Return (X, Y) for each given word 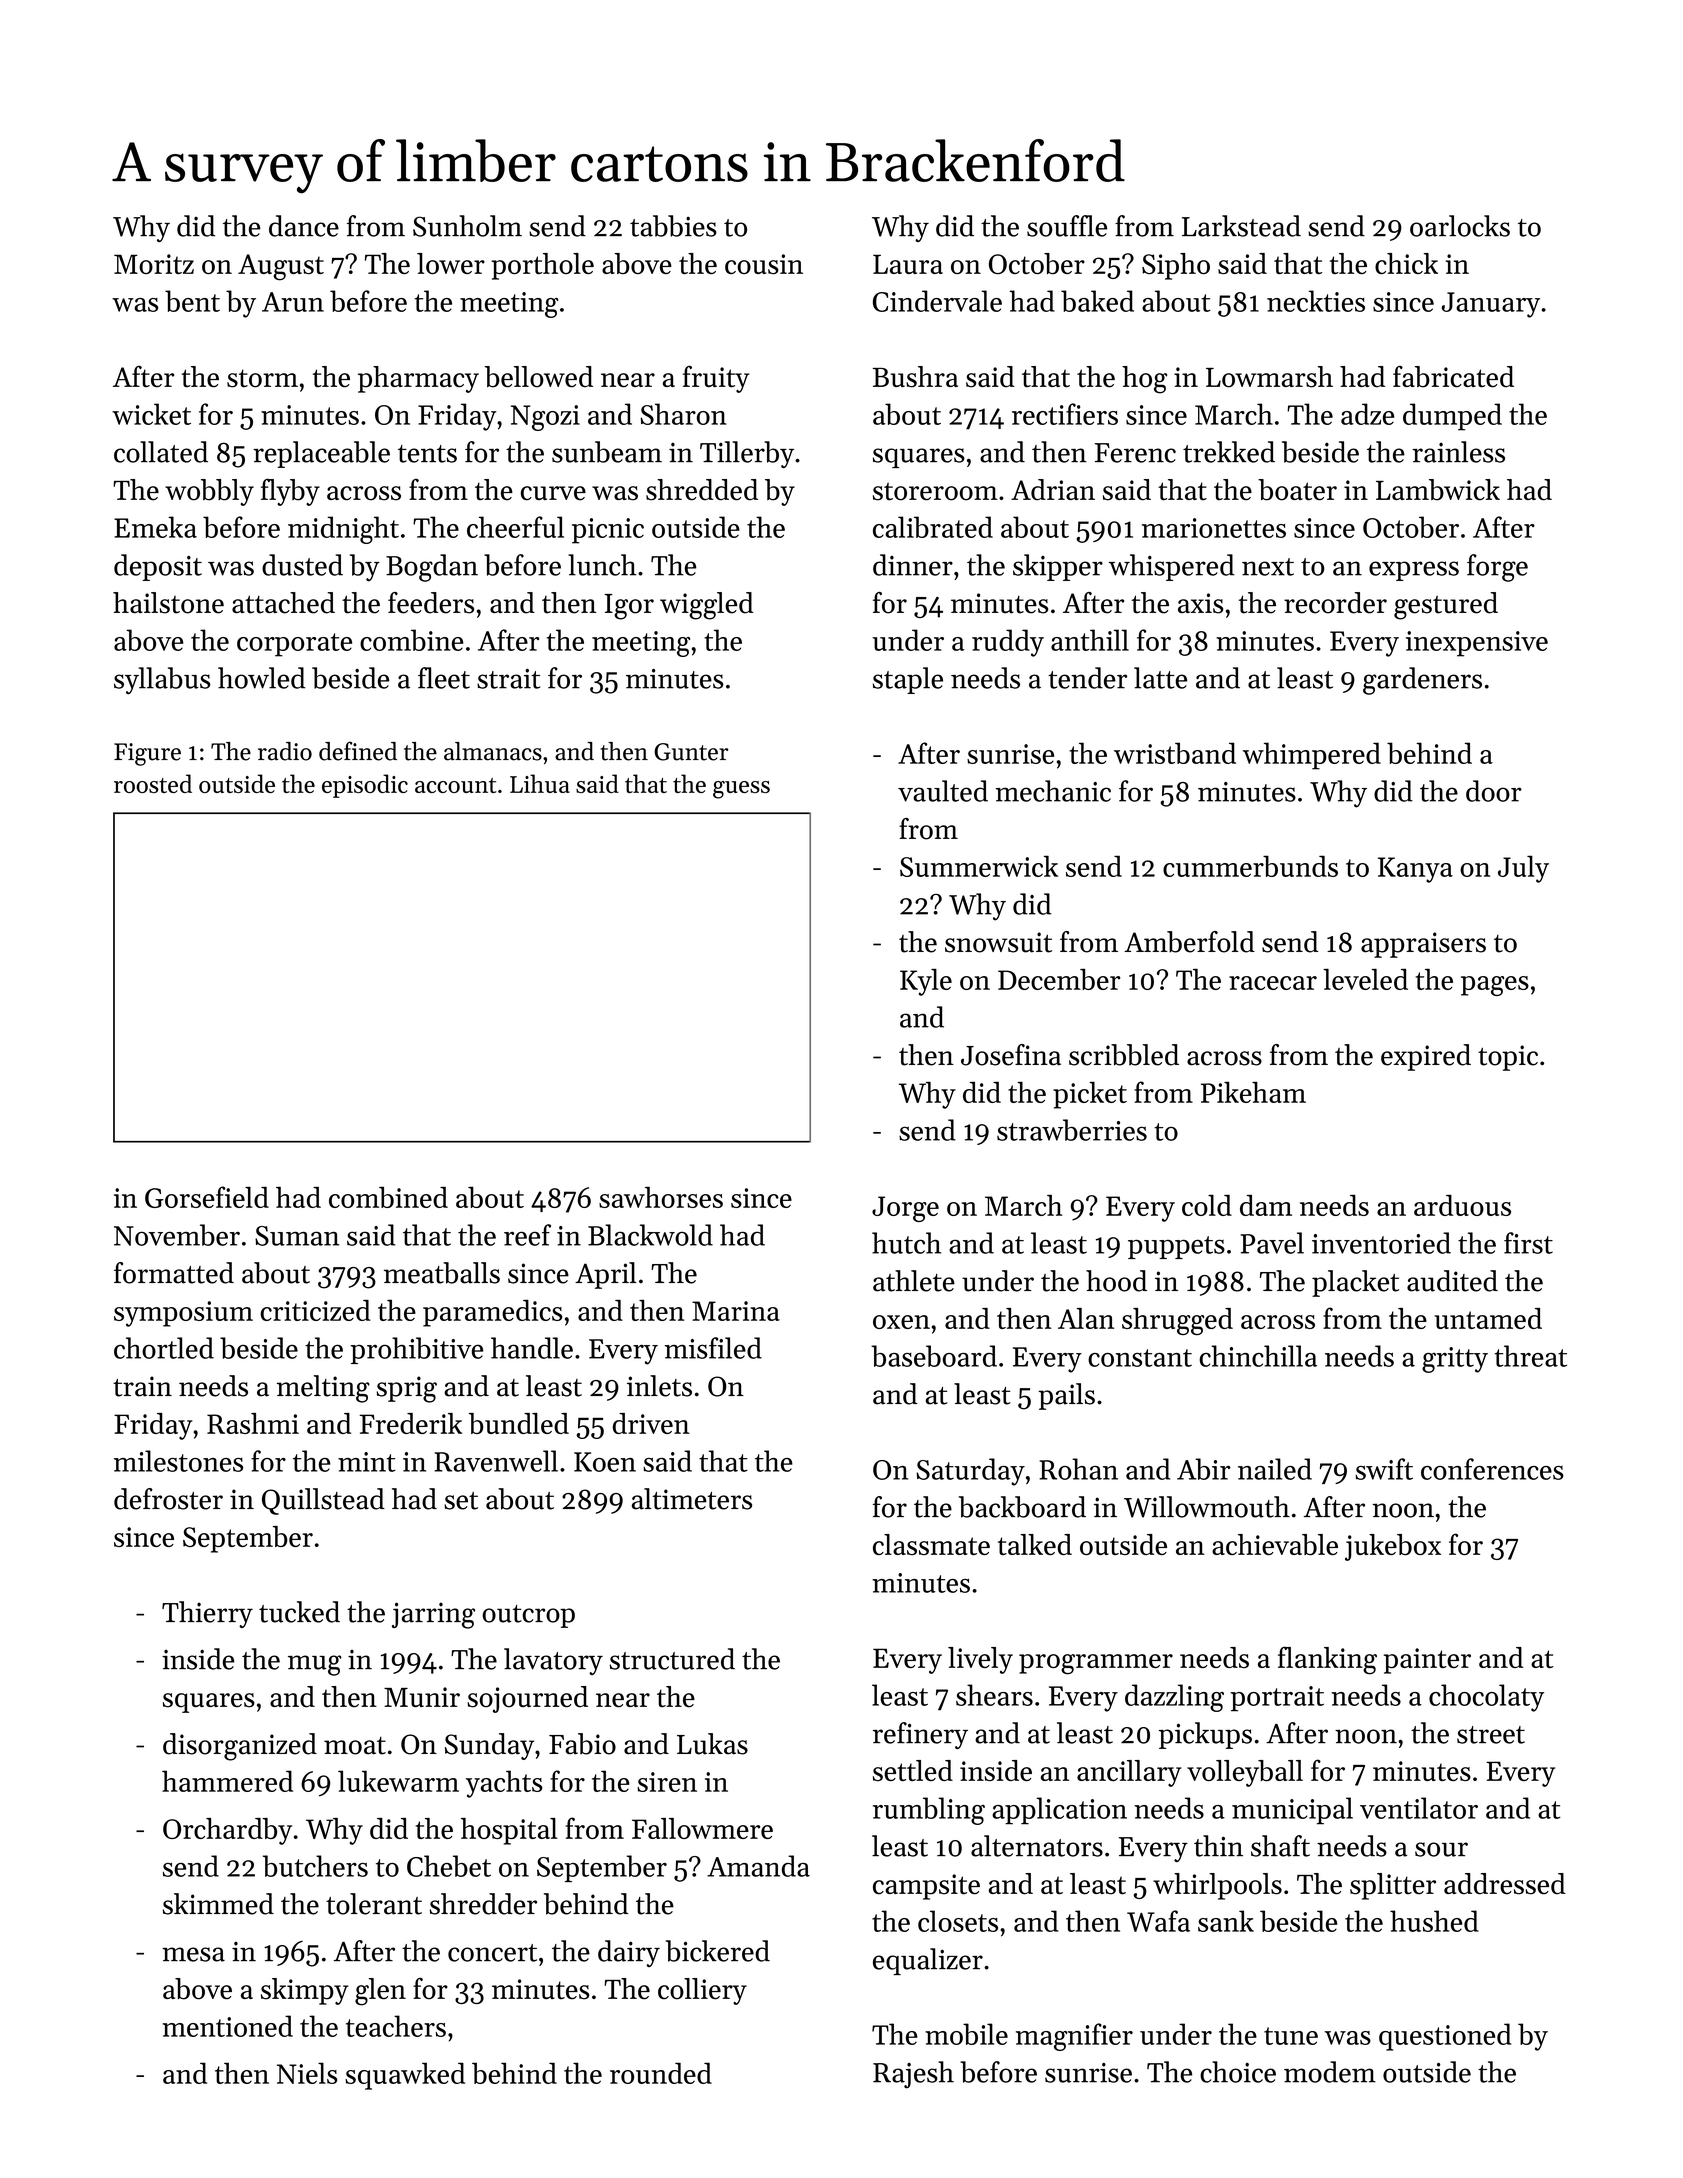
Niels (307, 2073)
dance (304, 226)
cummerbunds (1250, 866)
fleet (444, 678)
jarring (433, 1615)
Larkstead (1241, 226)
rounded (661, 2073)
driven (651, 1423)
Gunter (691, 752)
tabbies (673, 226)
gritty (1455, 1360)
